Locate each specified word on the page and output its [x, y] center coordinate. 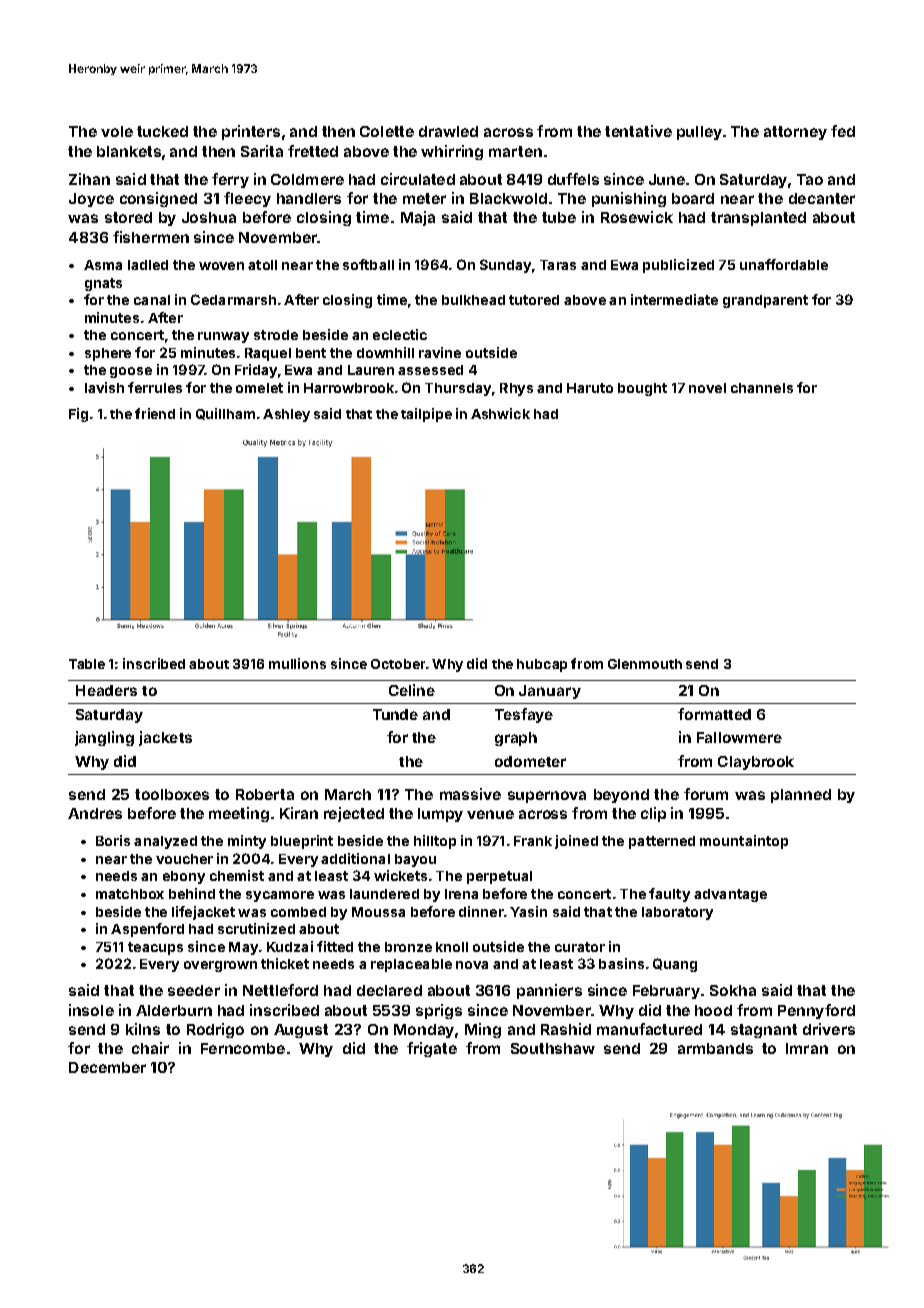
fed [843, 131]
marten [515, 151]
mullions [297, 663]
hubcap [542, 665]
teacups [155, 948]
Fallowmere [739, 737]
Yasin [528, 911]
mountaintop [744, 842]
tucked [162, 131]
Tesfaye [524, 715]
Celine [412, 690]
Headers [106, 690]
